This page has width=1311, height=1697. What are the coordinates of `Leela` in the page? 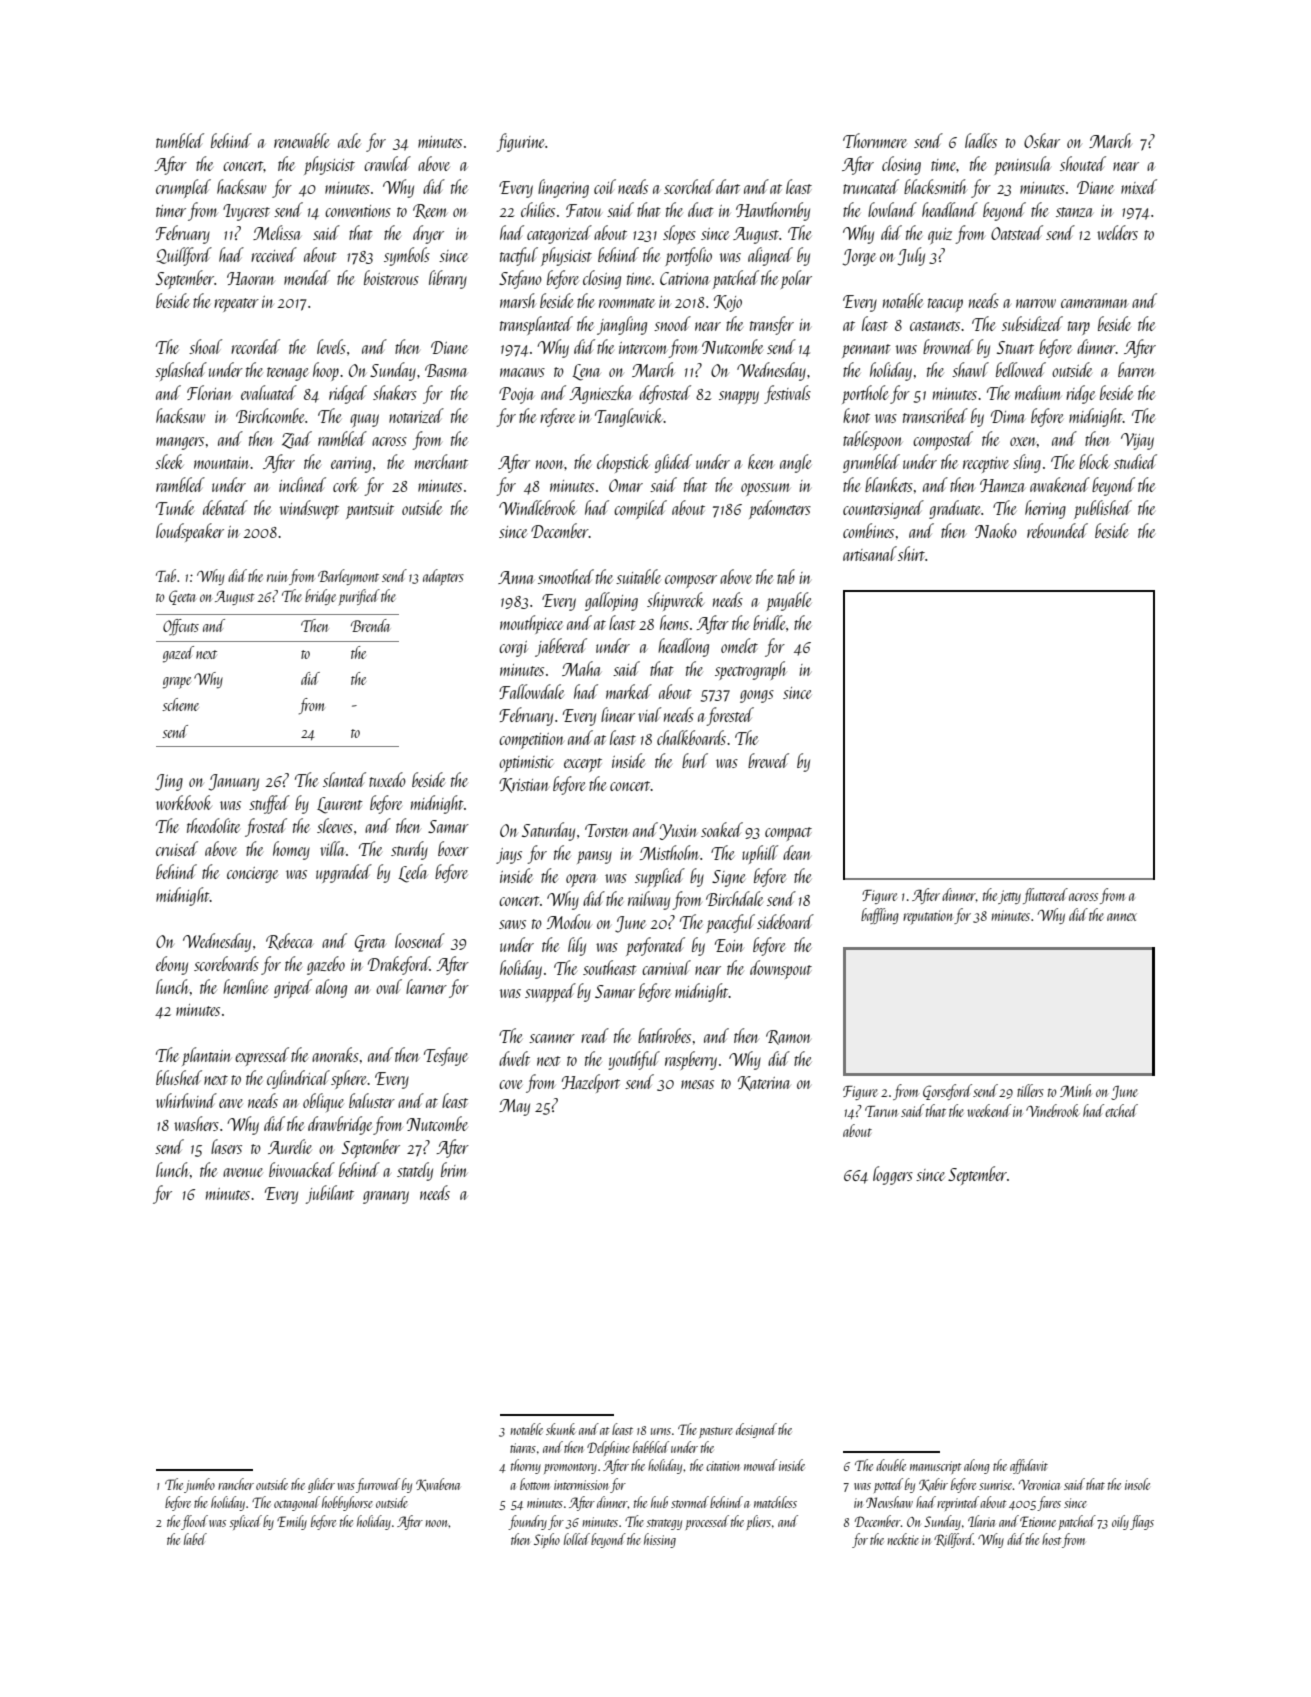 It's located at (413, 873).
